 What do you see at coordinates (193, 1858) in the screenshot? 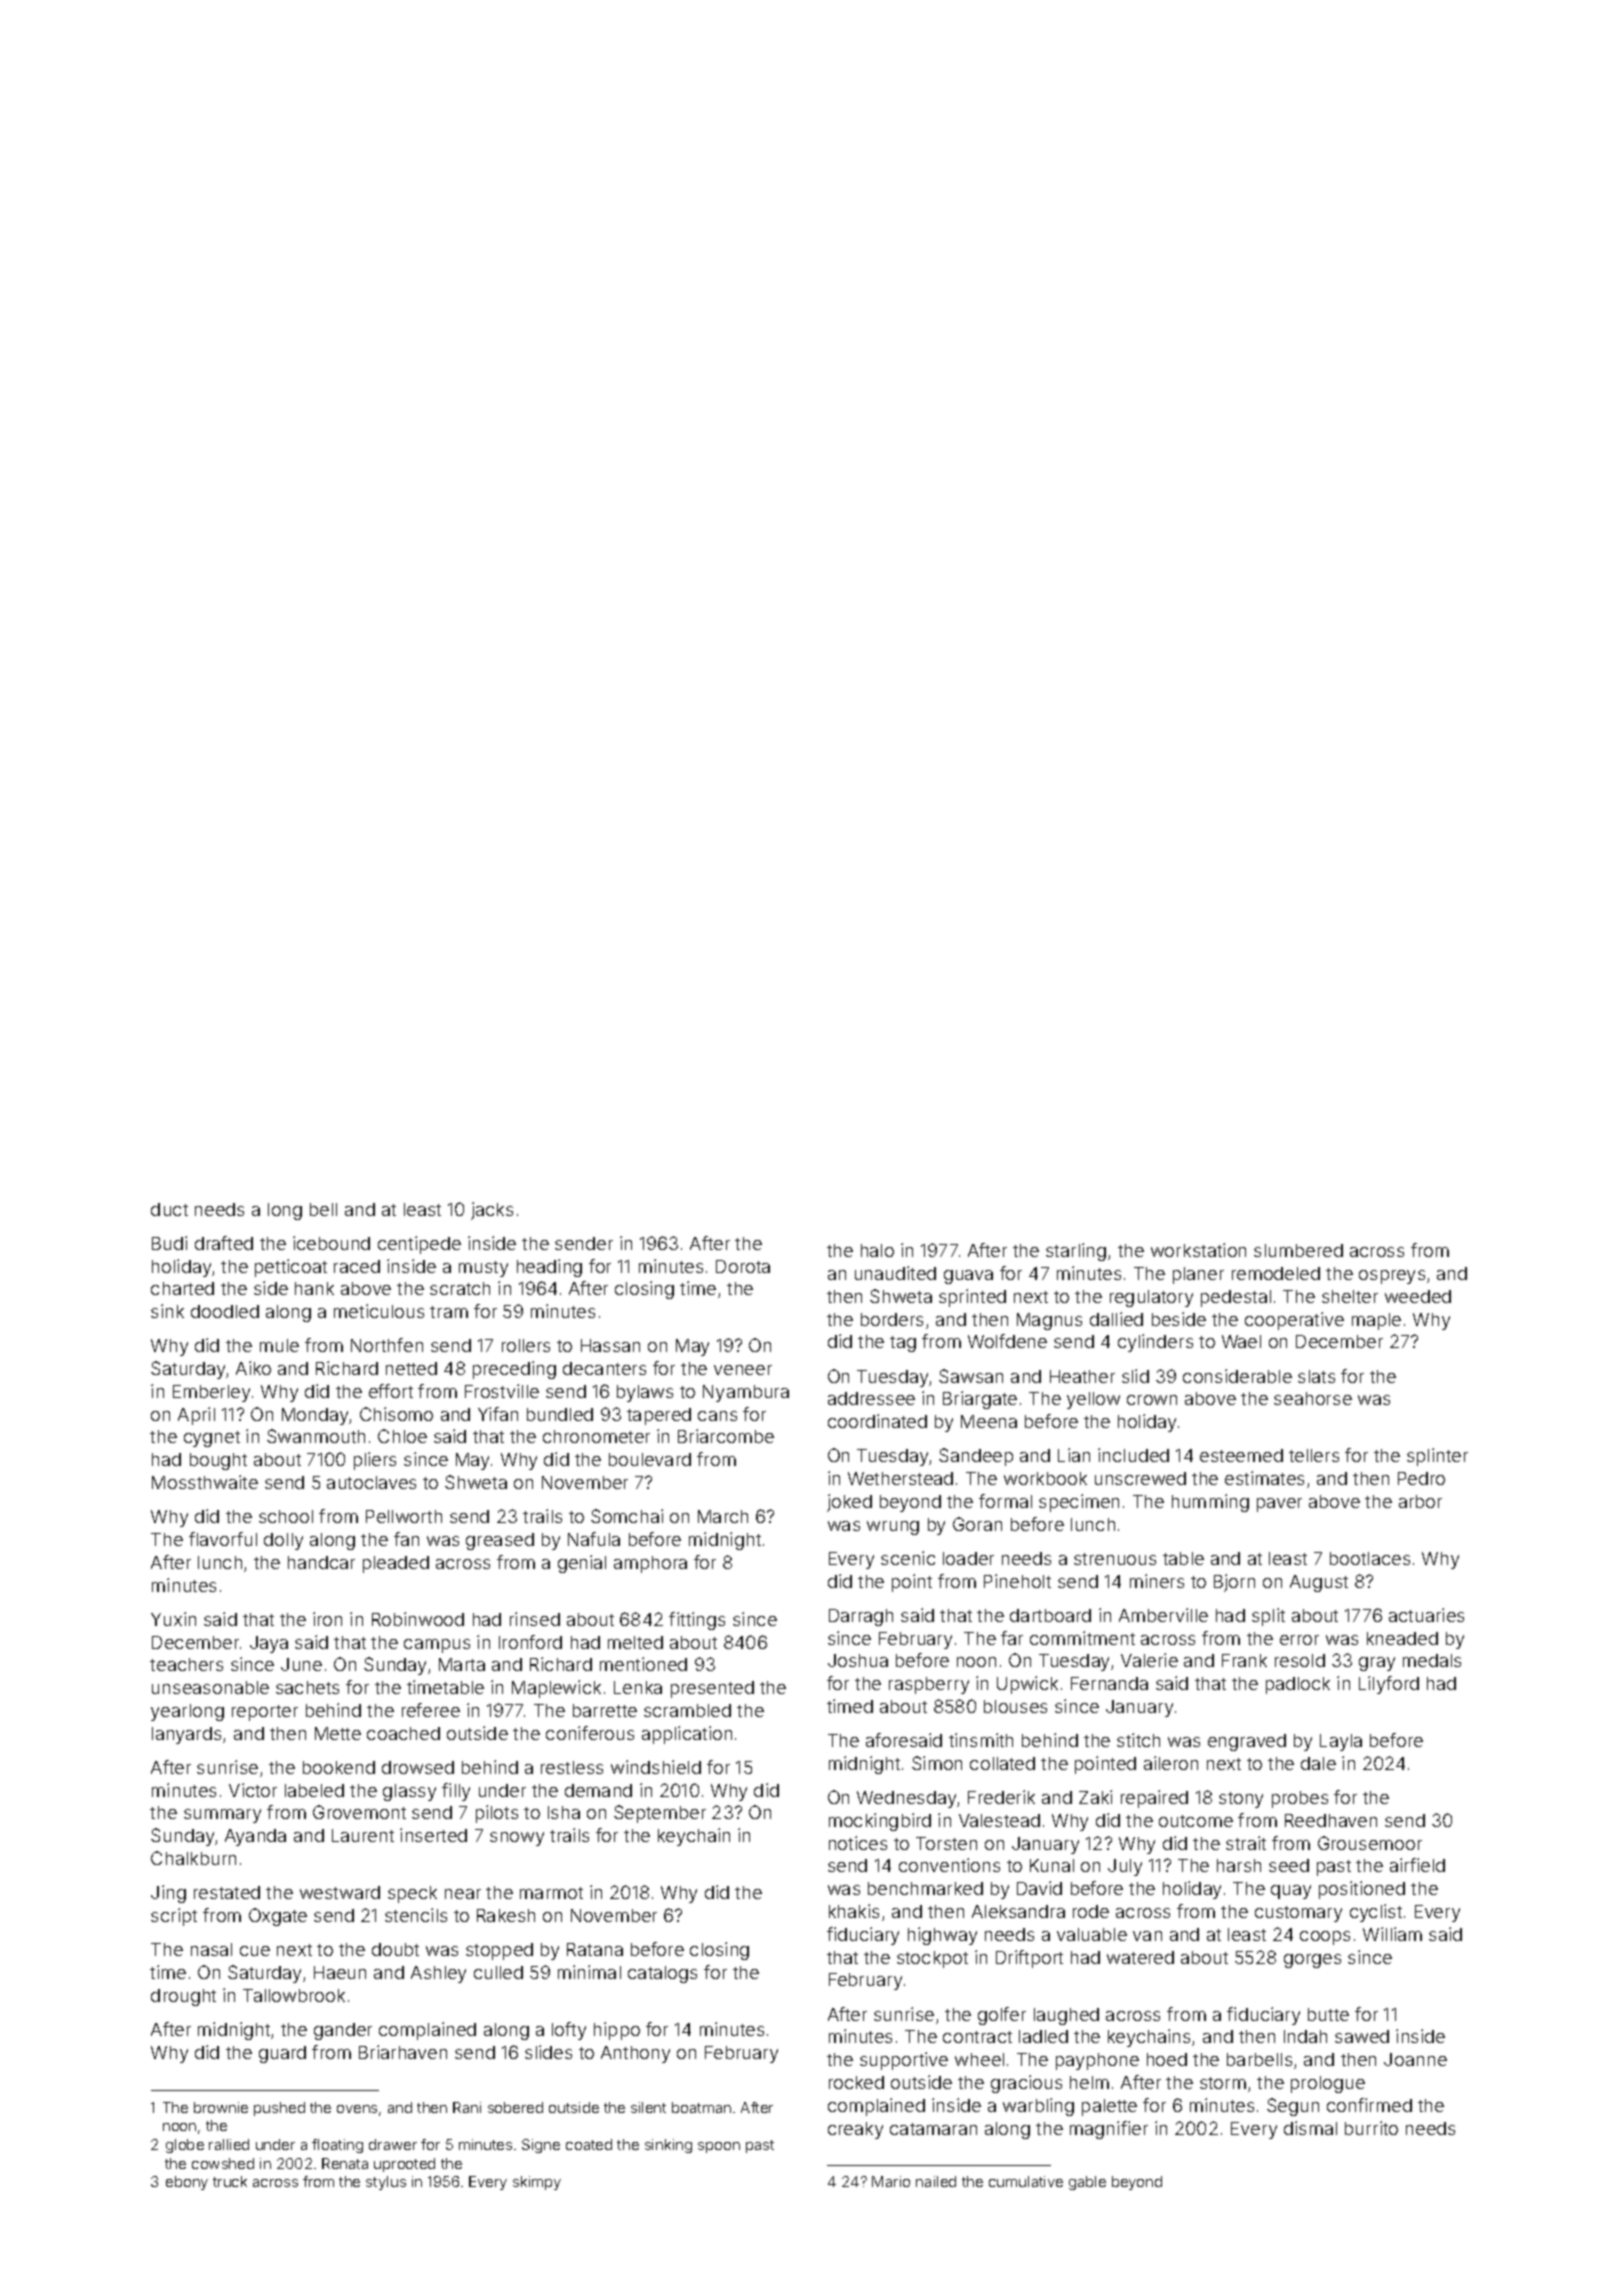
I see `Chalkburn` at bounding box center [193, 1858].
